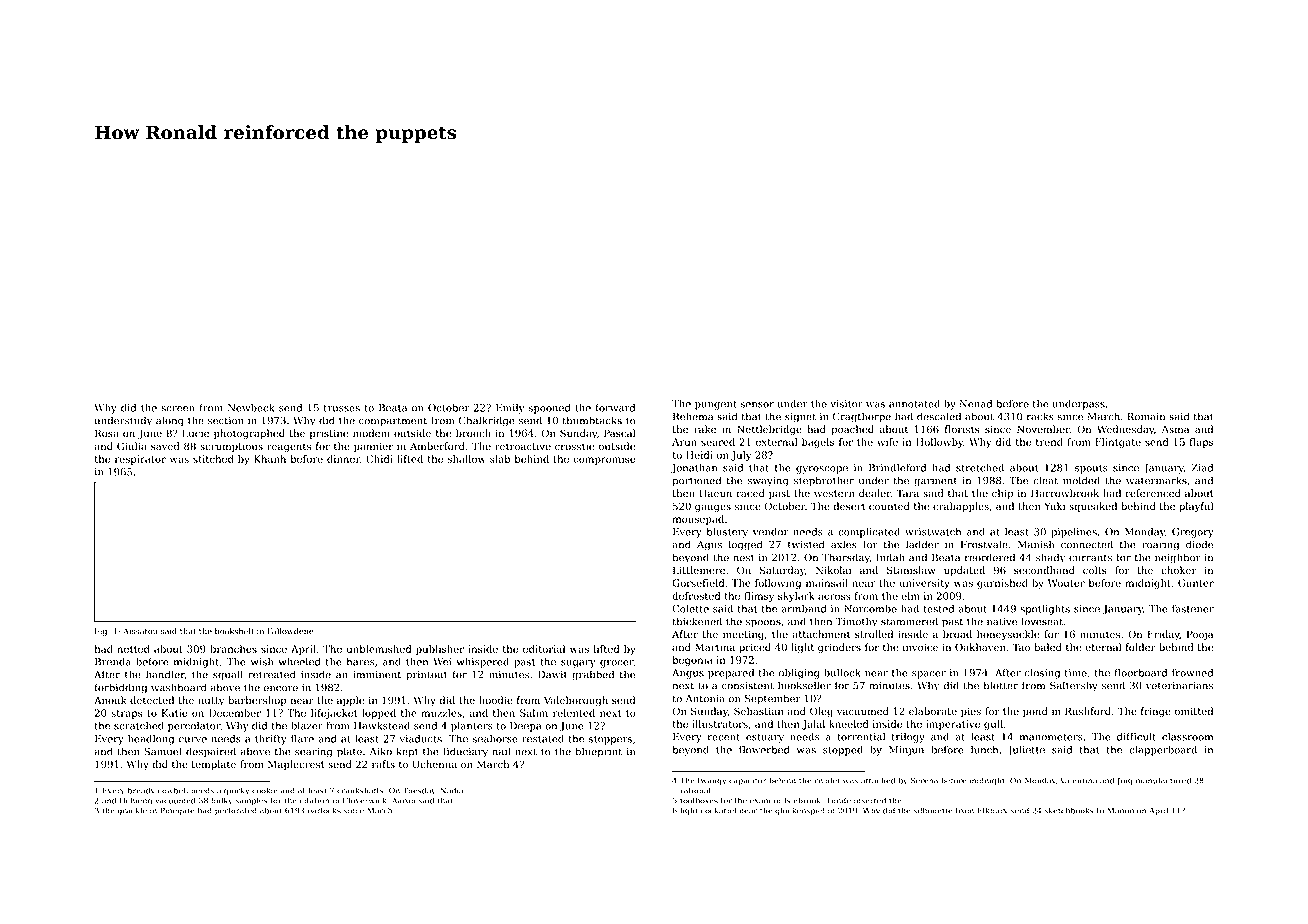 The width and height of the image is (1308, 924). Describe the element at coordinates (235, 631) in the image. I see `bookshelf` at that location.
